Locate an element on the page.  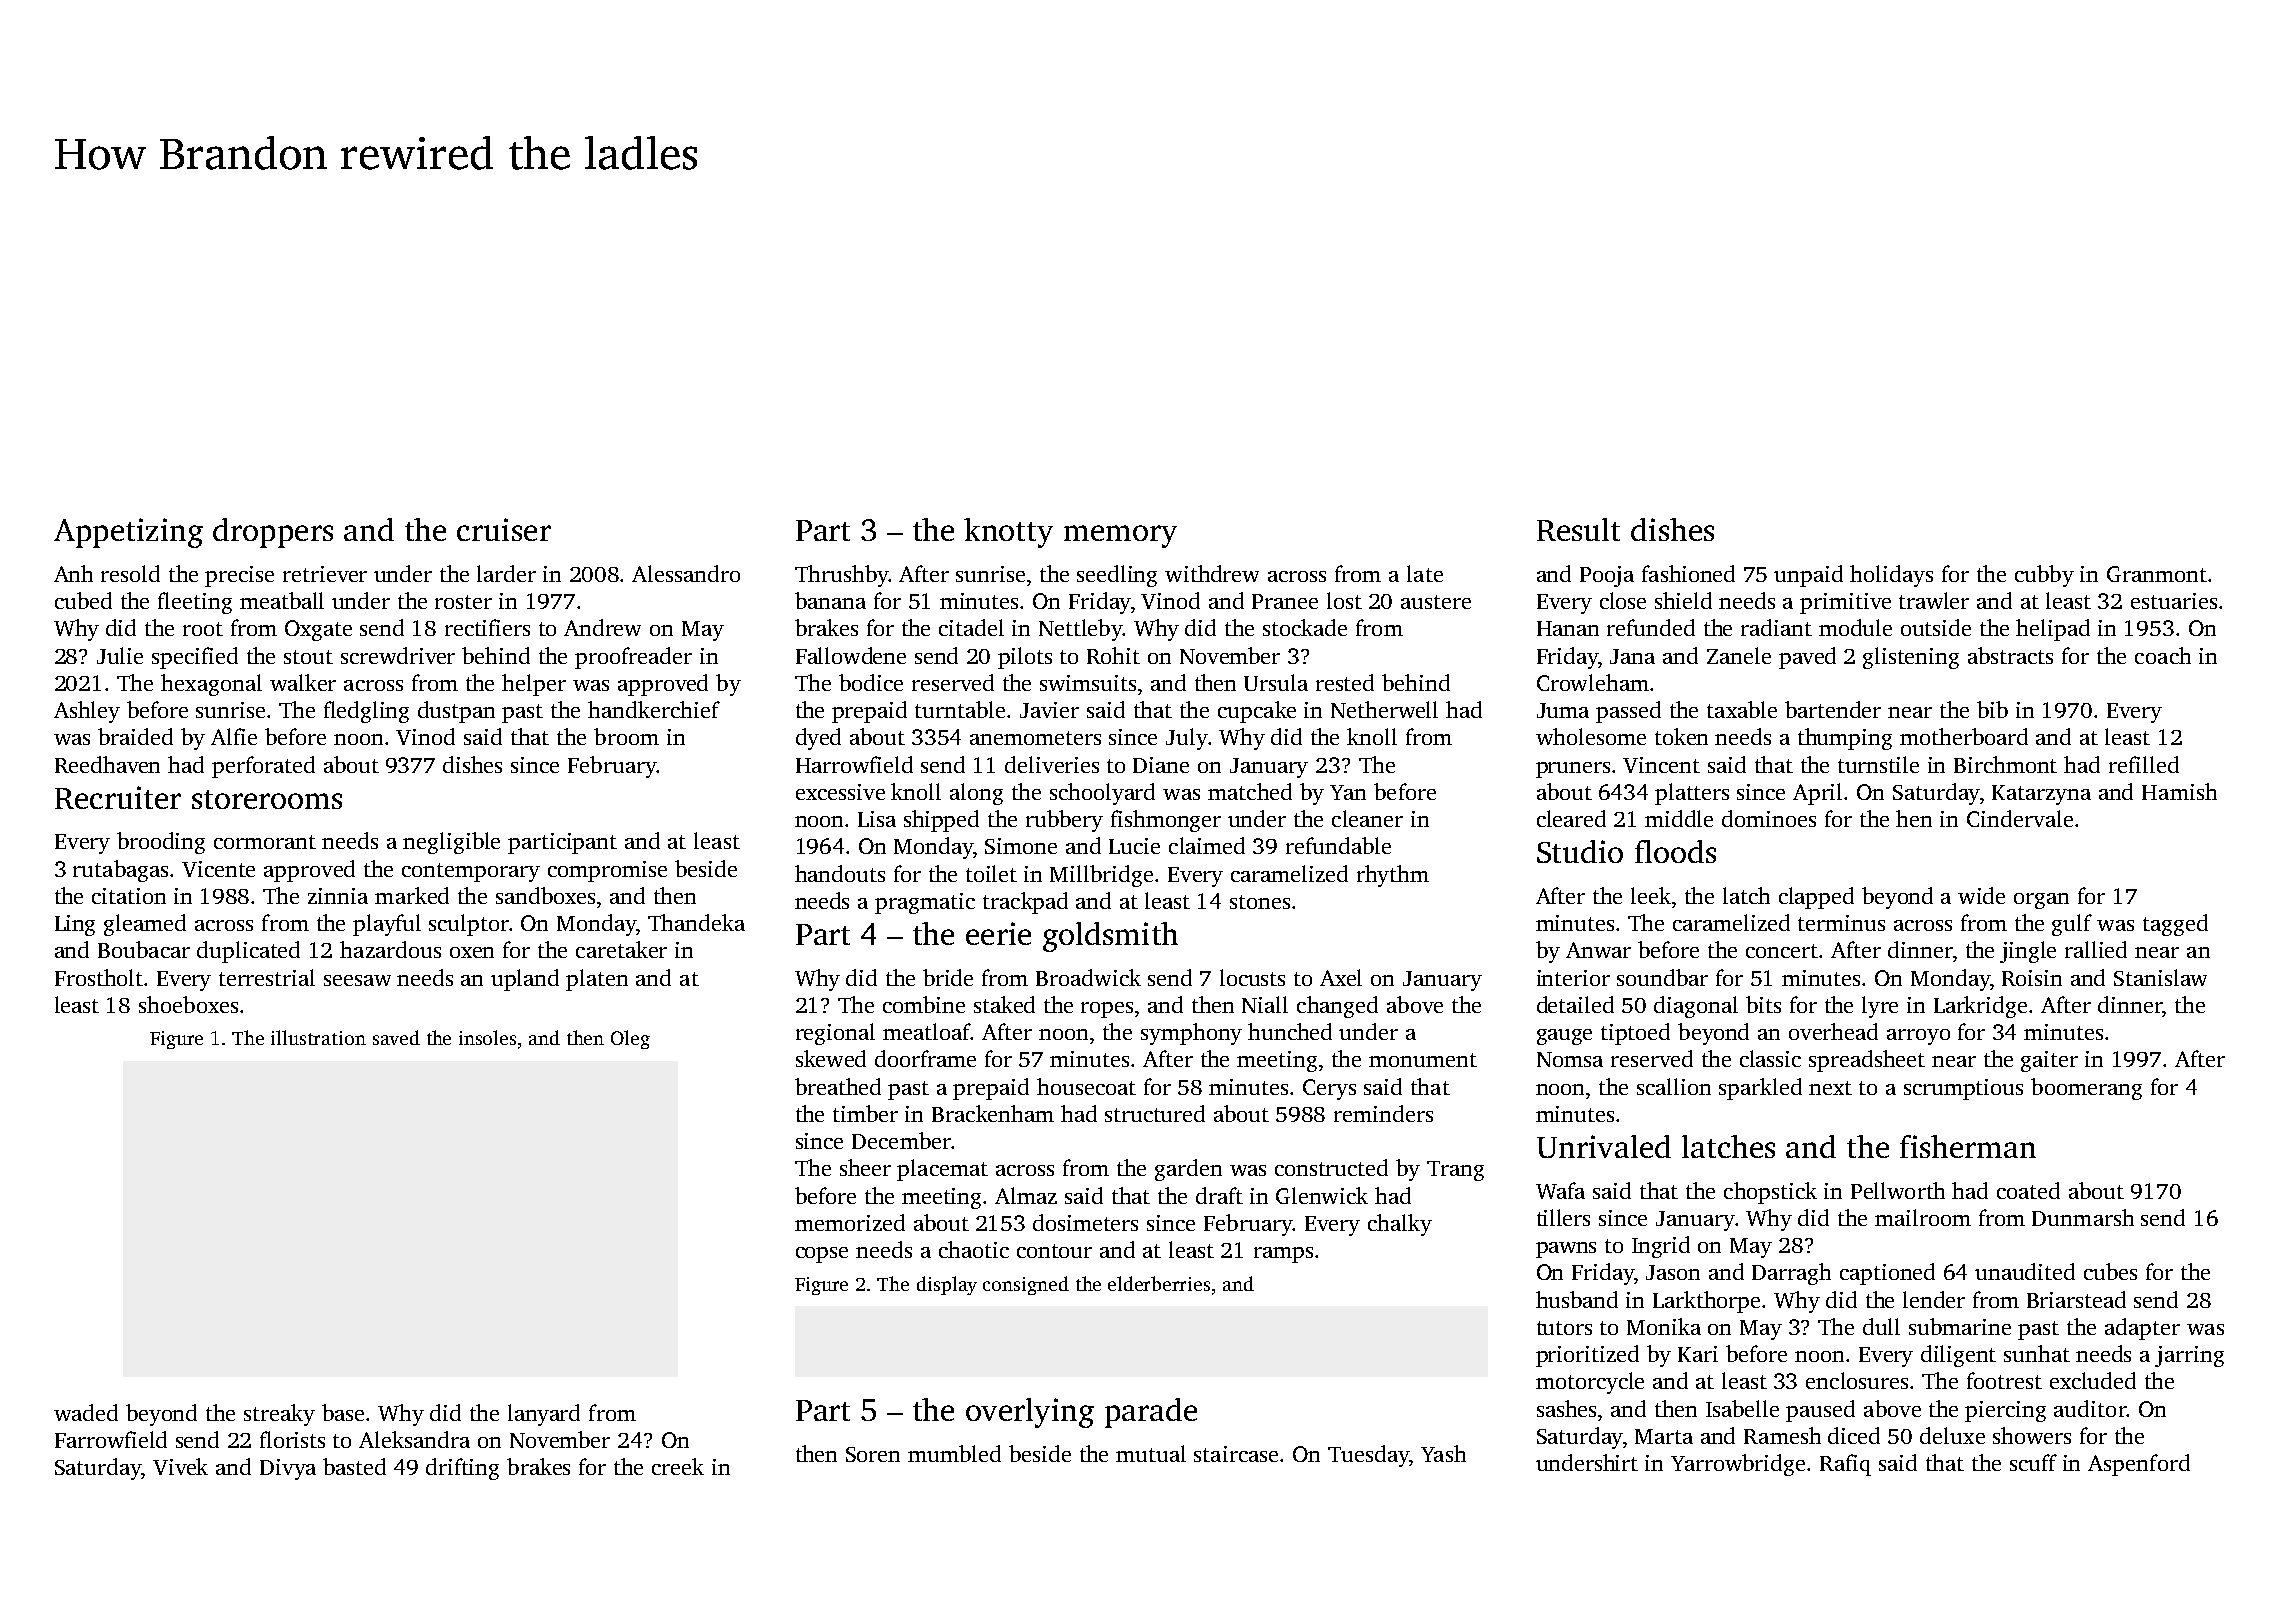
boomerang is located at coordinates (2086, 1089).
